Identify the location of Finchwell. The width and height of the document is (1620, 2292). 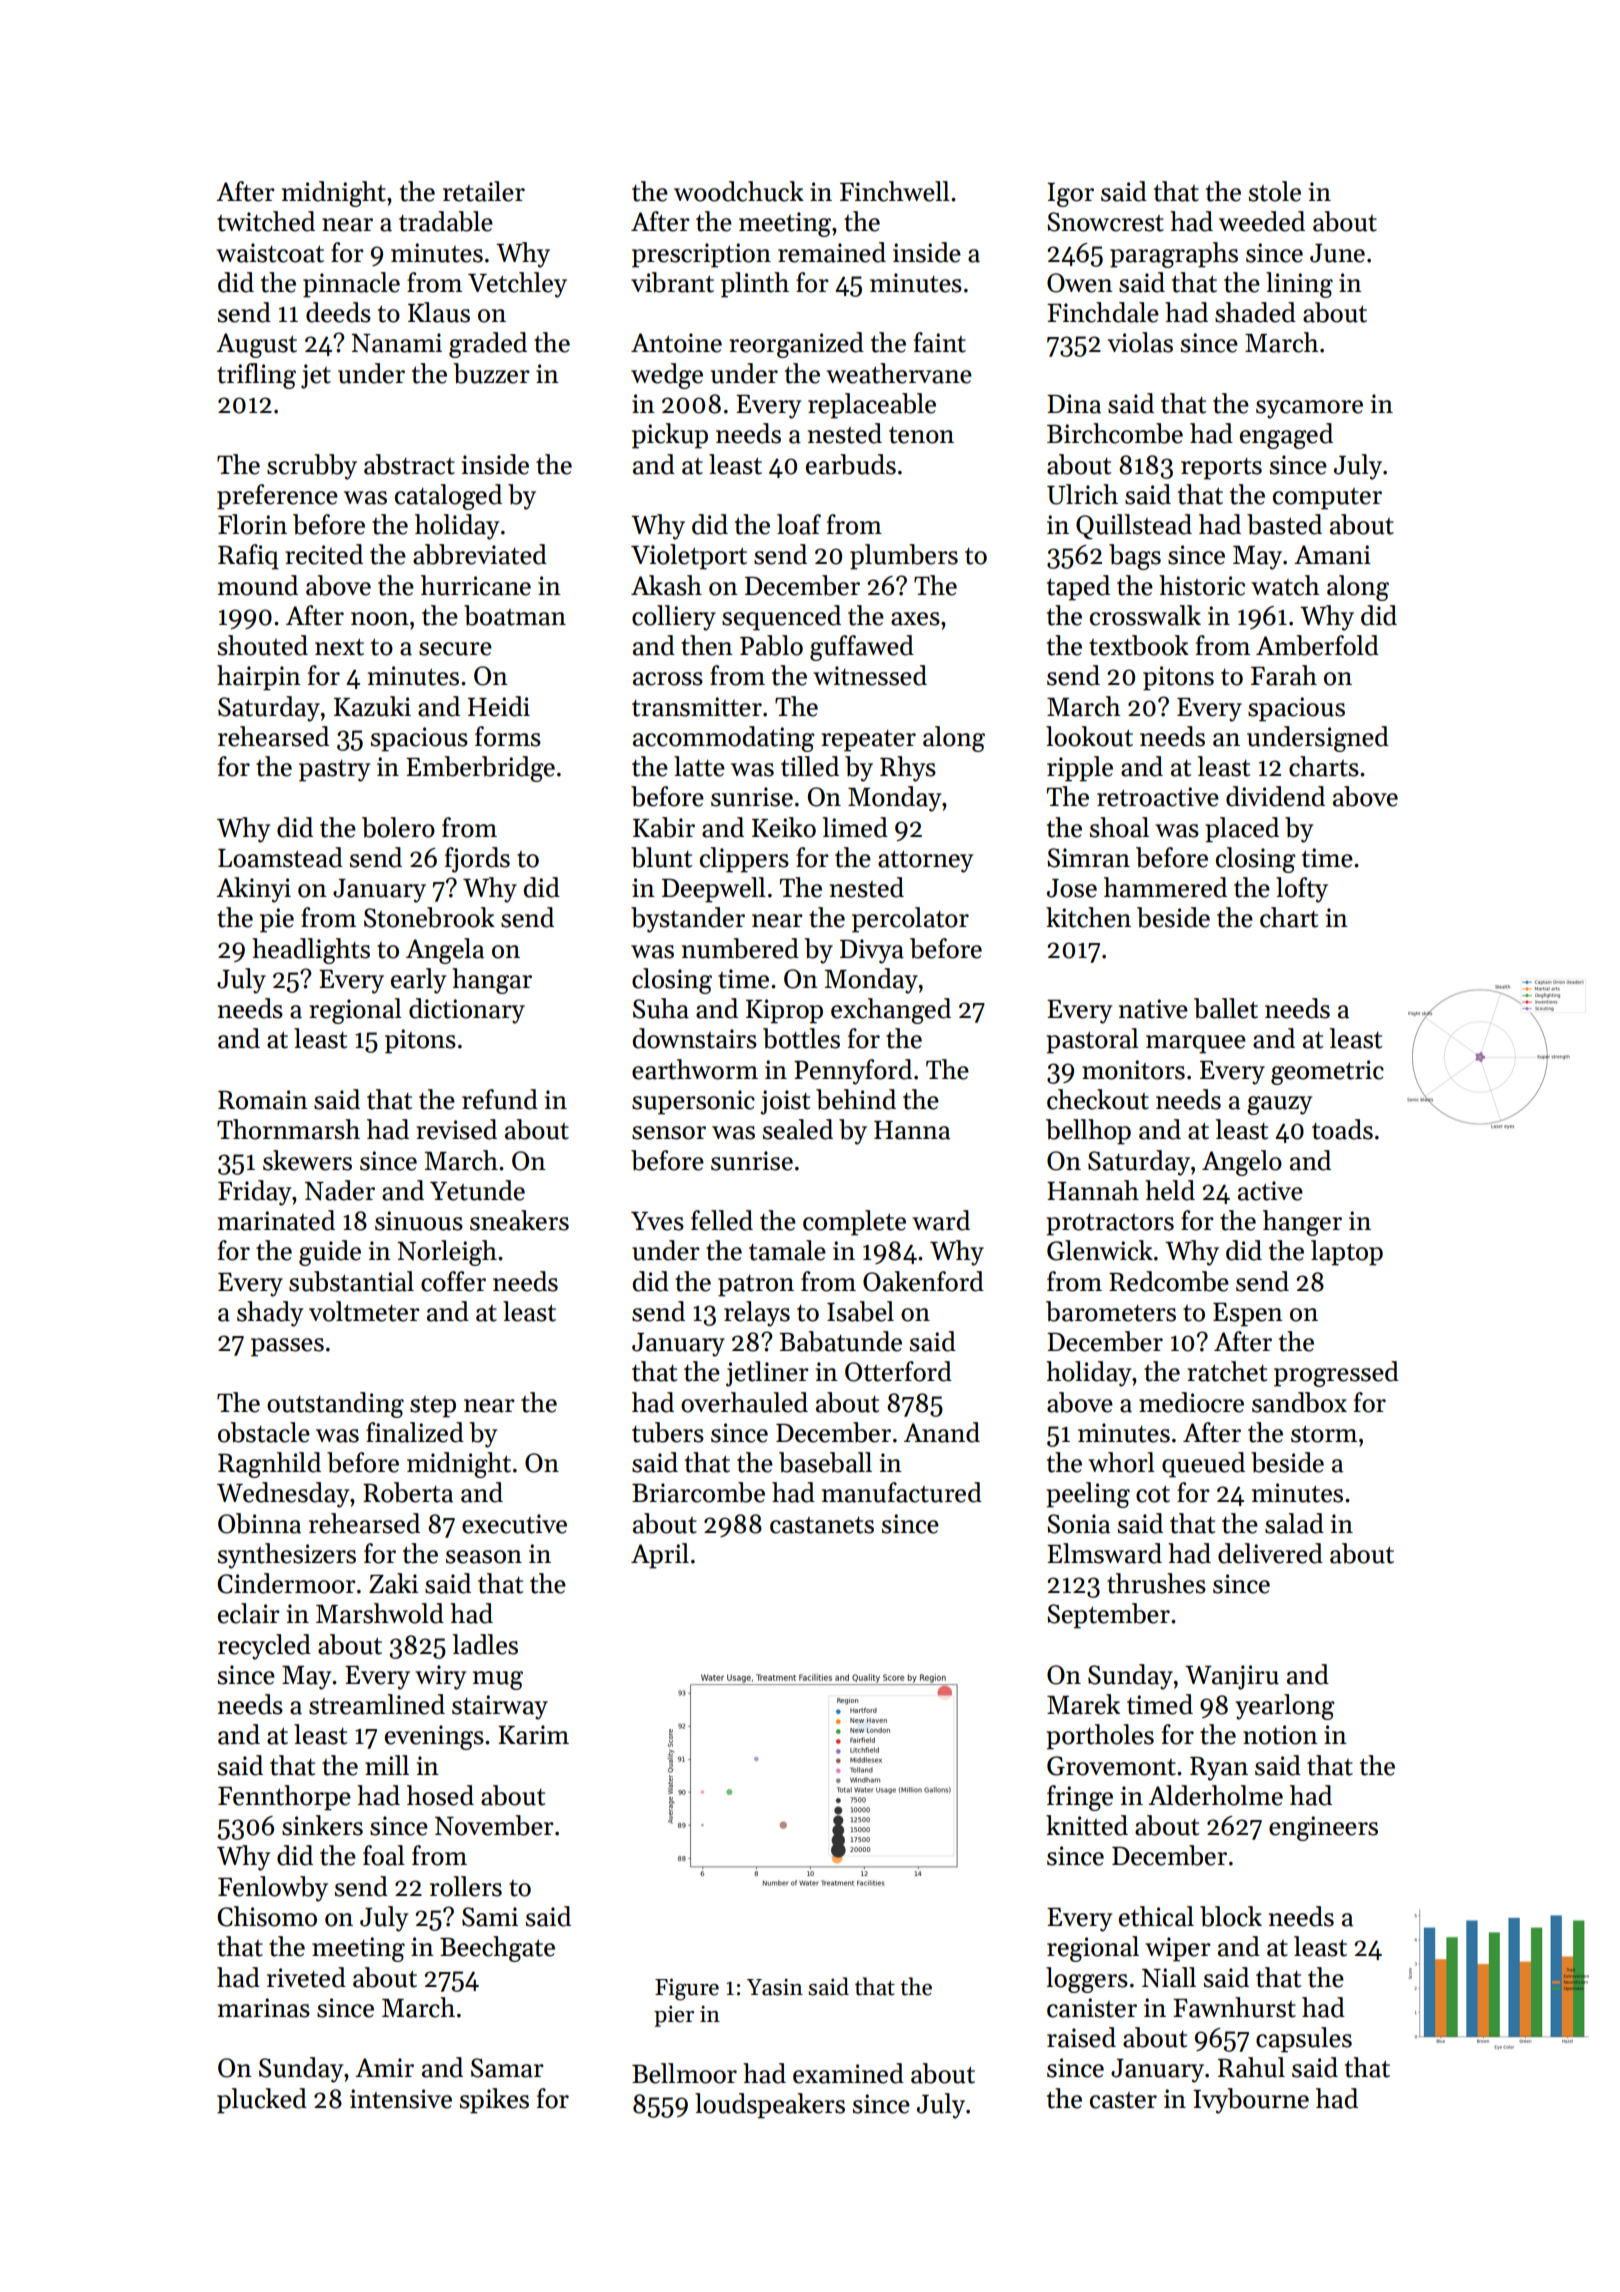
(895, 191).
